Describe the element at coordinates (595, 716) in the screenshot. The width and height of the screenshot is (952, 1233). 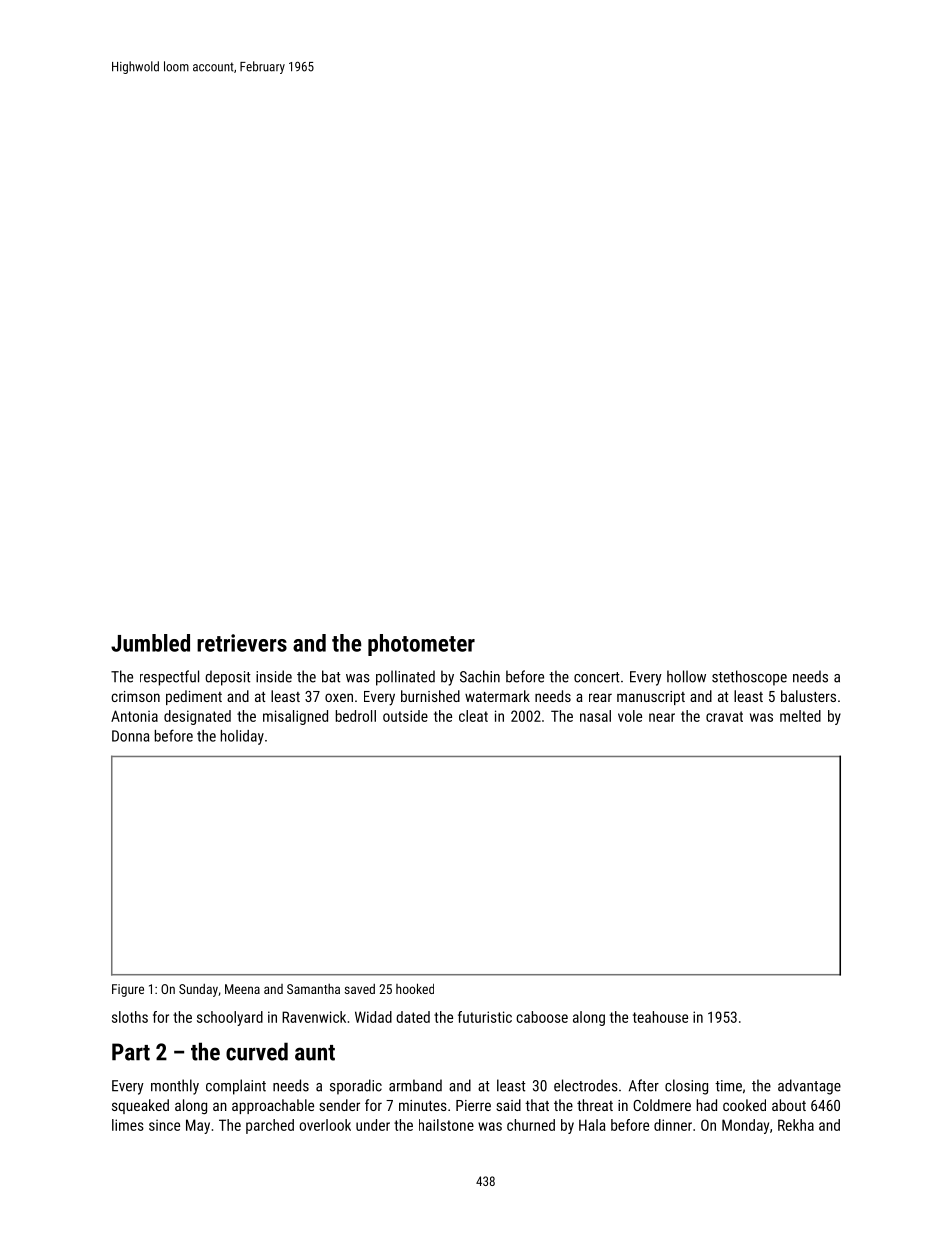
I see `nasal` at that location.
